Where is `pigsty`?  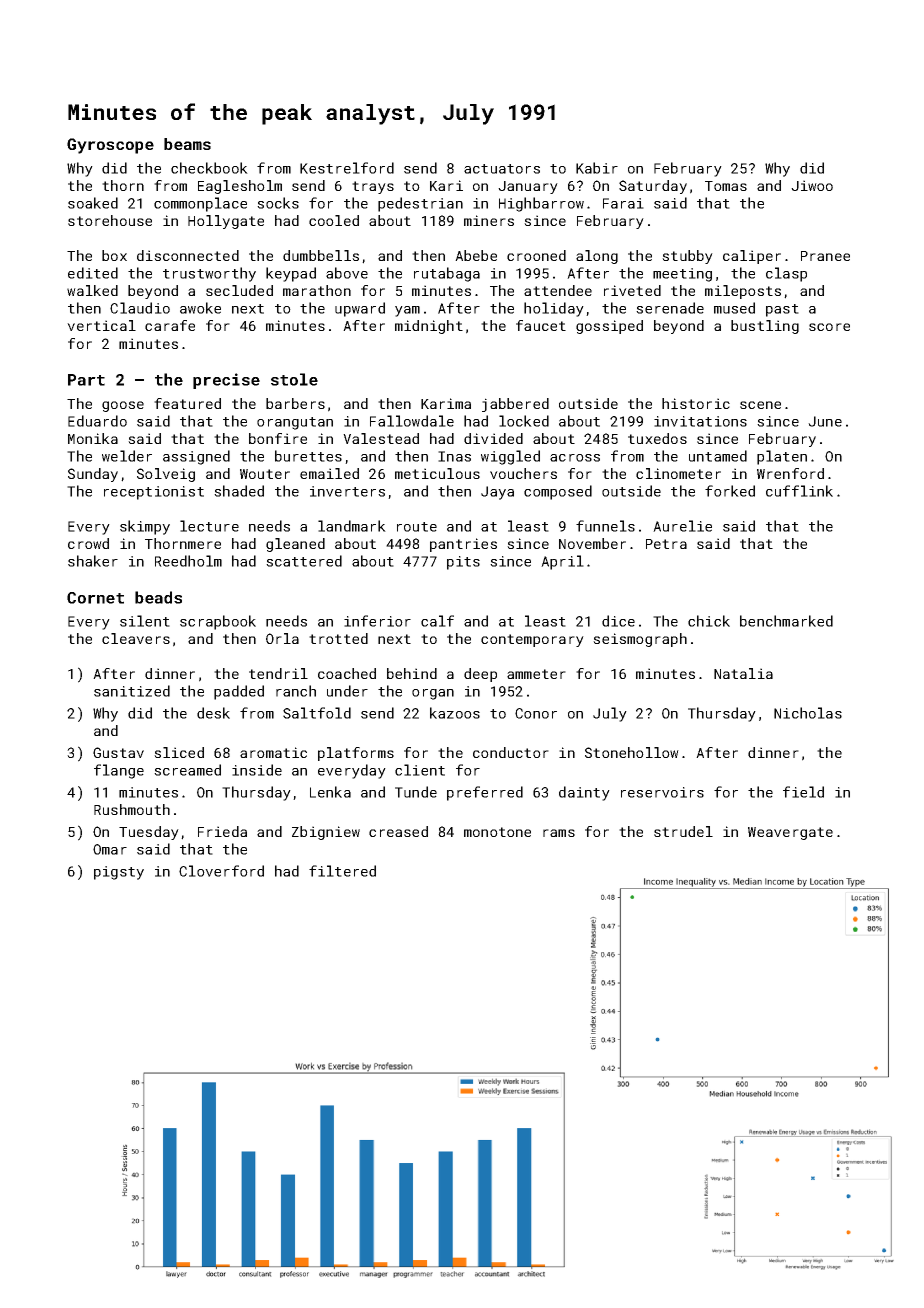 pigsty is located at coordinates (119, 873).
